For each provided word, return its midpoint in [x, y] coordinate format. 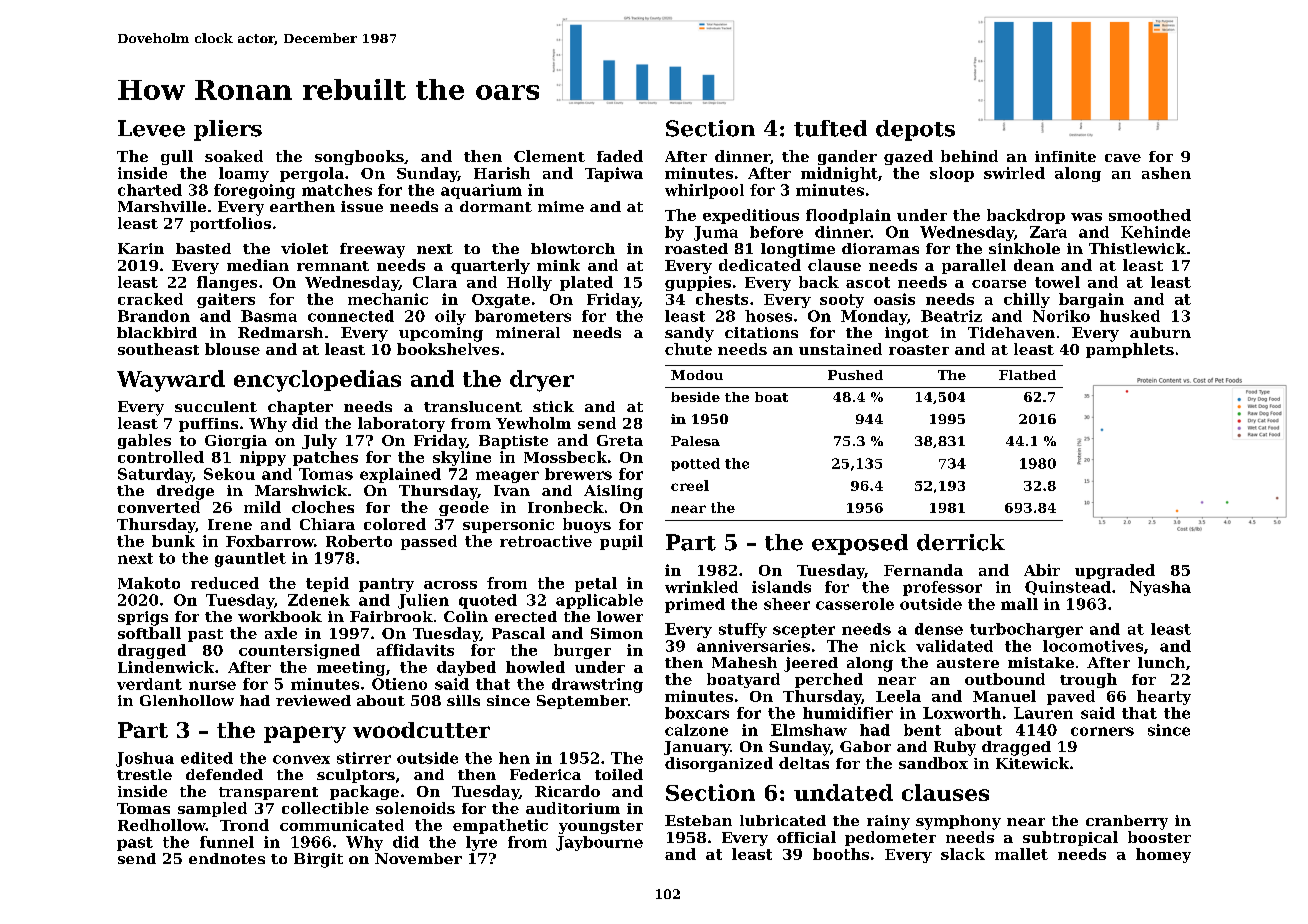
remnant [333, 266]
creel [690, 485]
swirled [1014, 173]
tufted [830, 128]
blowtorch [573, 248]
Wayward [171, 381]
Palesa [695, 441]
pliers [228, 130]
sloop [952, 174]
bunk [173, 541]
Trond [244, 825]
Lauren [1043, 713]
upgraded [1115, 571]
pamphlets [1130, 350]
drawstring [597, 685]
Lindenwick [166, 667]
